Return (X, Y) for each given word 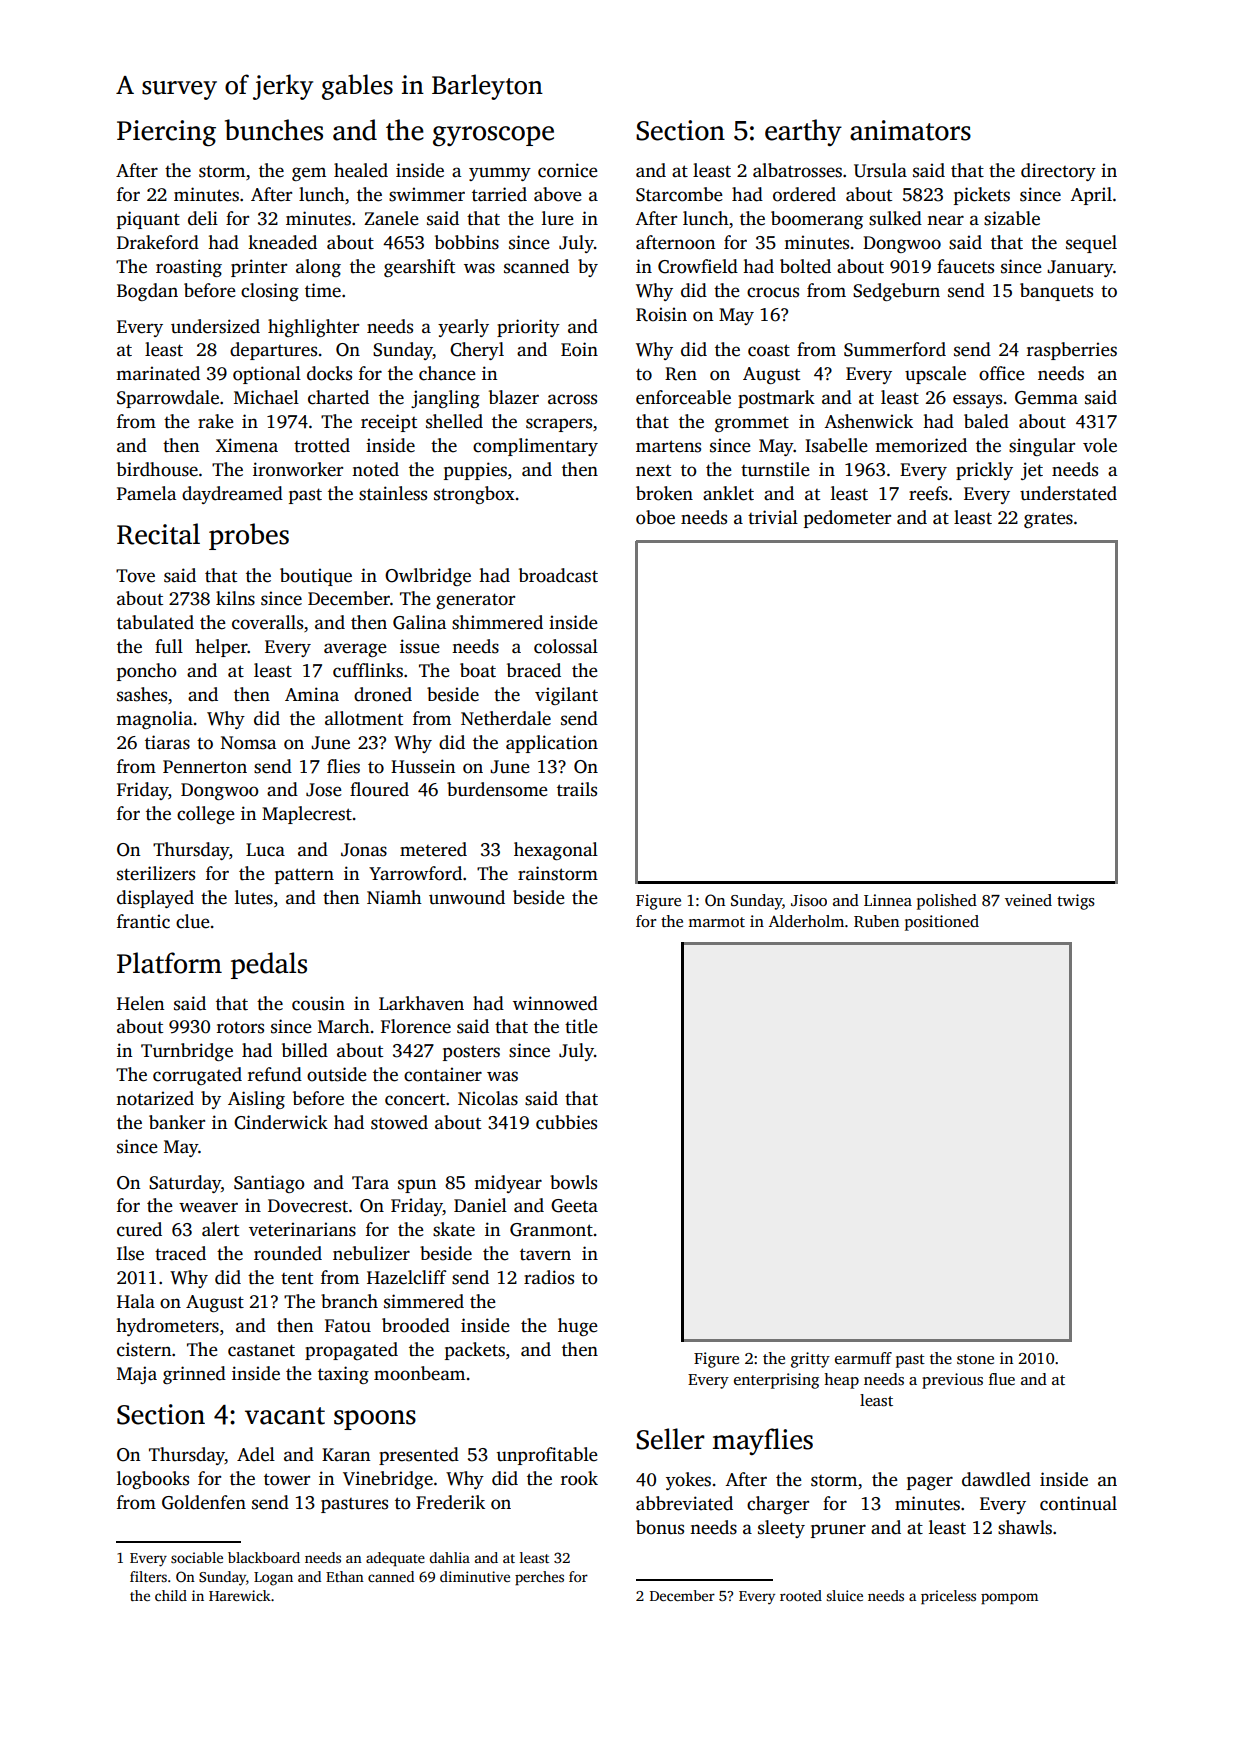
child (171, 1595)
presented (419, 1456)
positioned (942, 923)
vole (1100, 445)
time (323, 290)
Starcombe (679, 194)
